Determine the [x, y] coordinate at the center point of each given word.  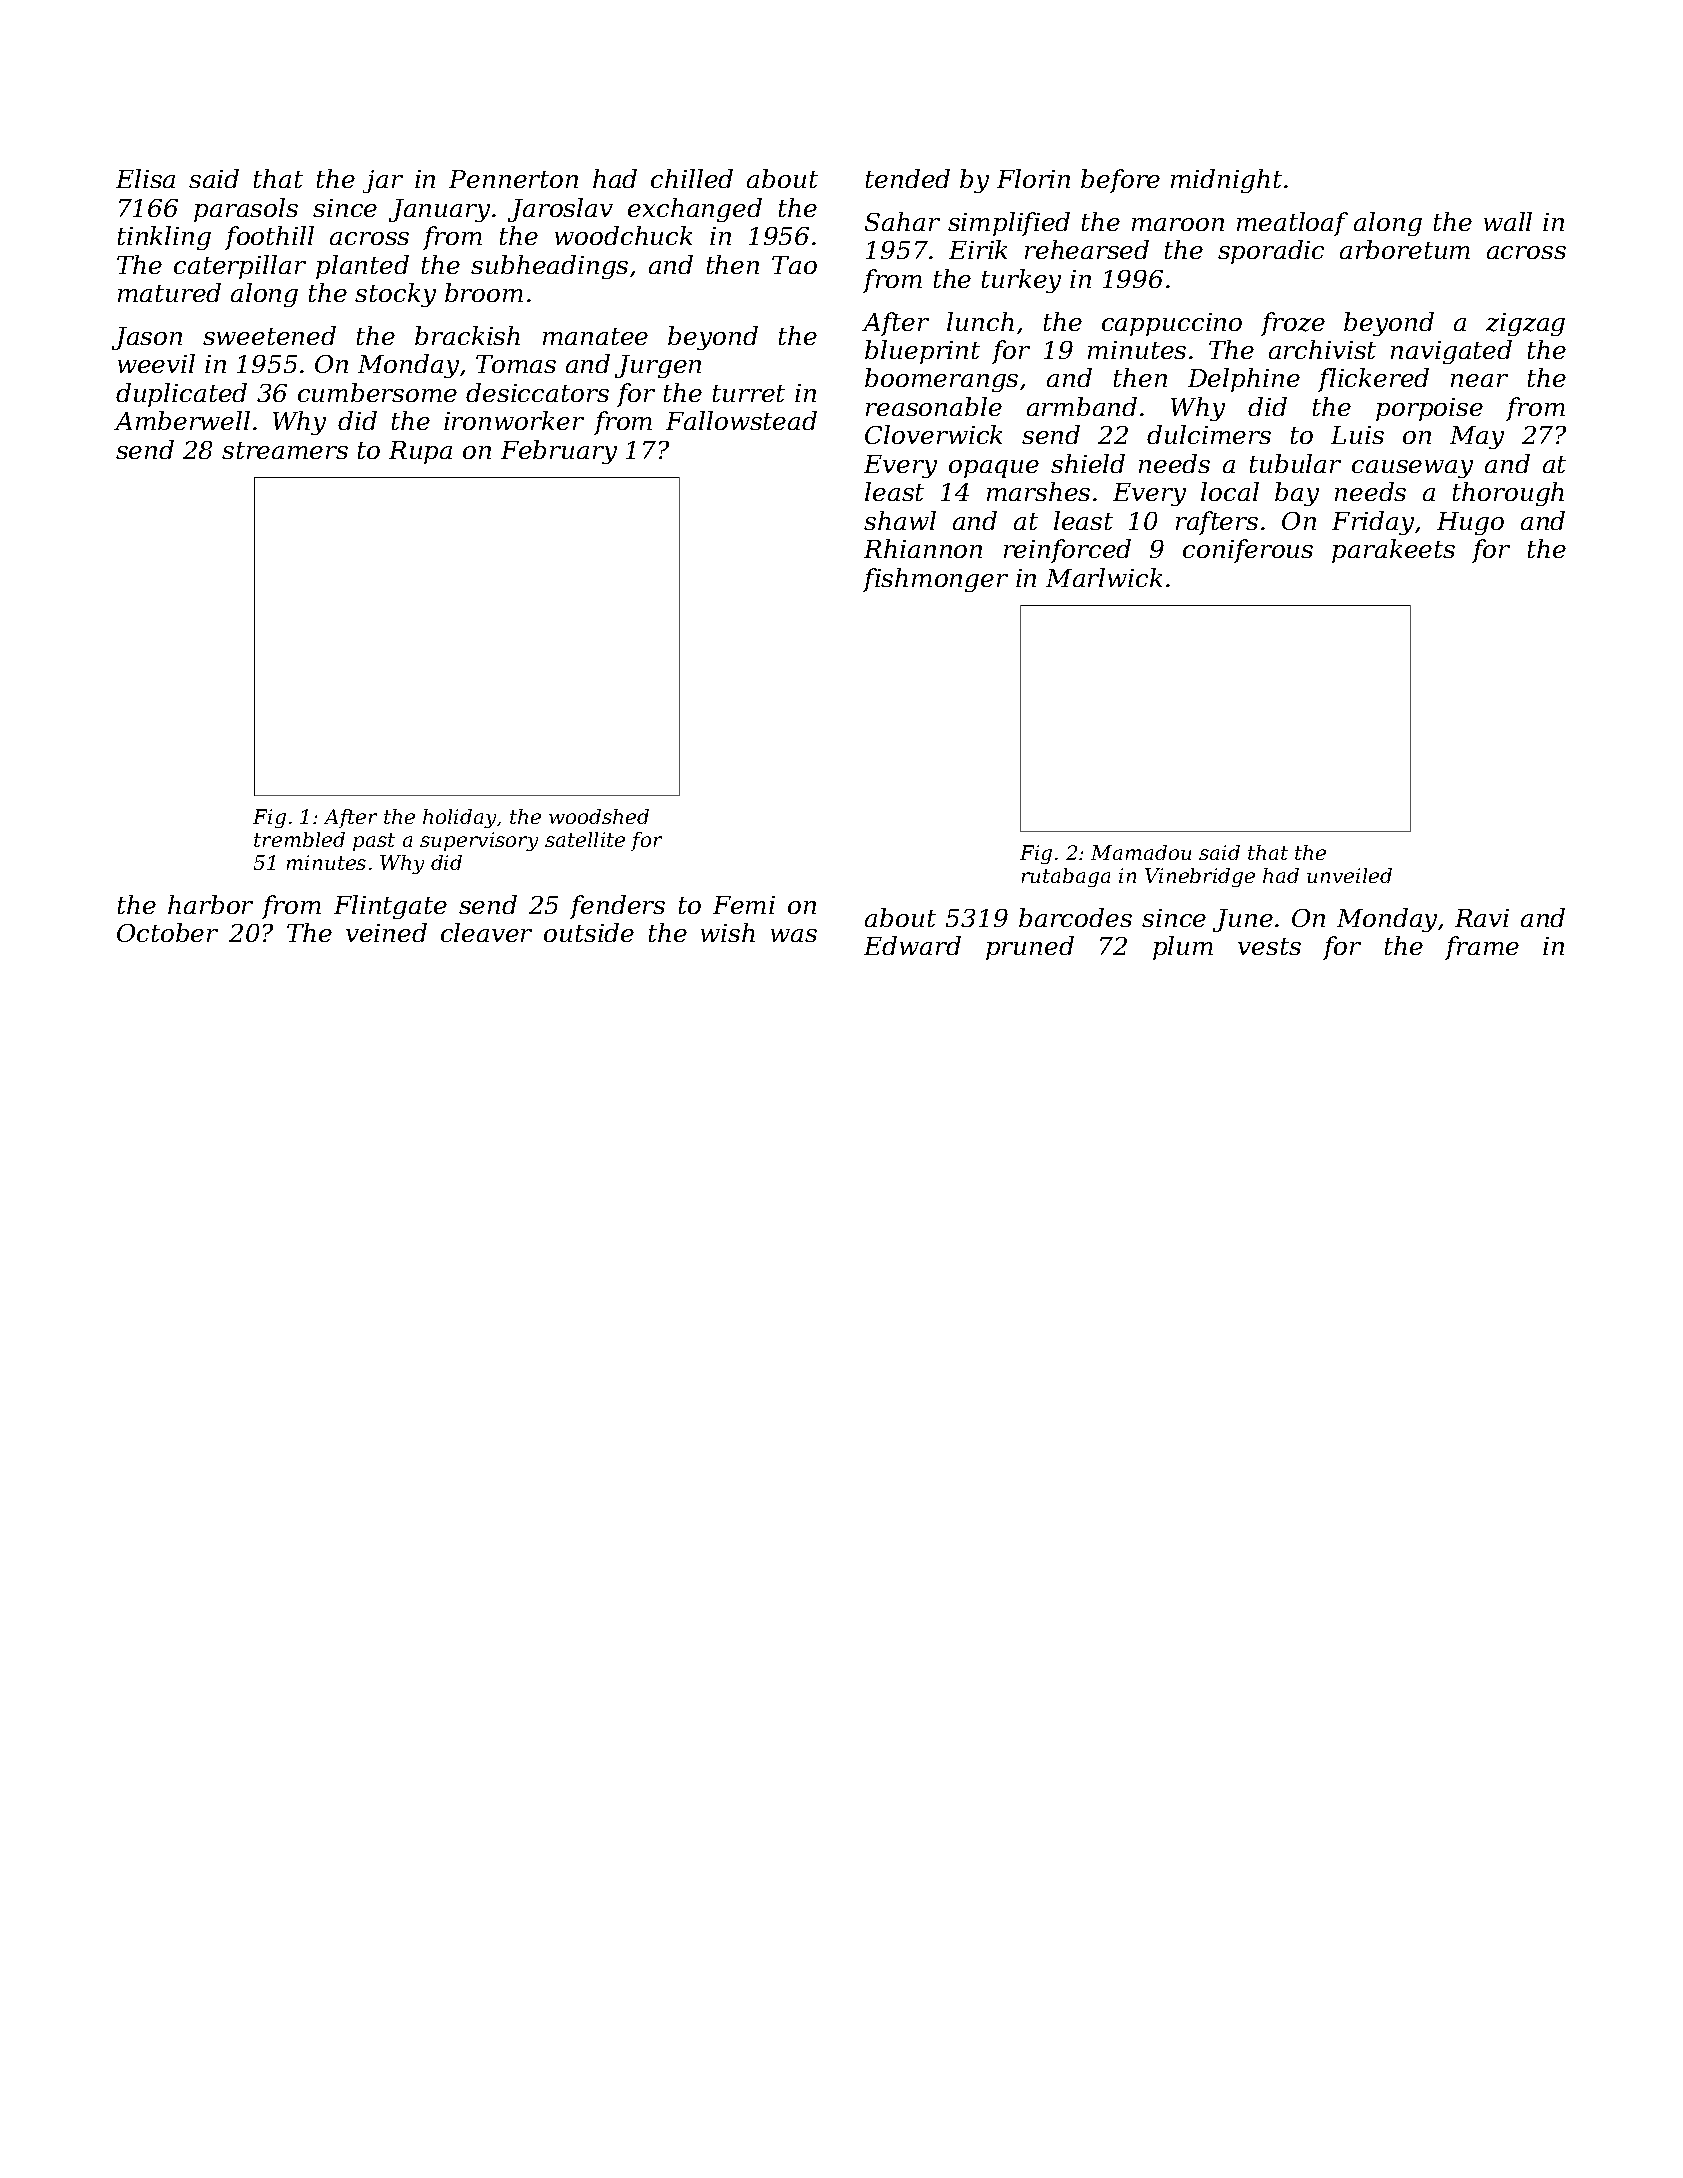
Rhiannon [923, 548]
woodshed [599, 816]
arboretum [1405, 249]
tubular [1295, 463]
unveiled [1349, 875]
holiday [459, 818]
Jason [147, 338]
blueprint [922, 352]
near [1479, 380]
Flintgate [390, 907]
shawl [900, 520]
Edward [912, 945]
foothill [269, 238]
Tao [794, 265]
